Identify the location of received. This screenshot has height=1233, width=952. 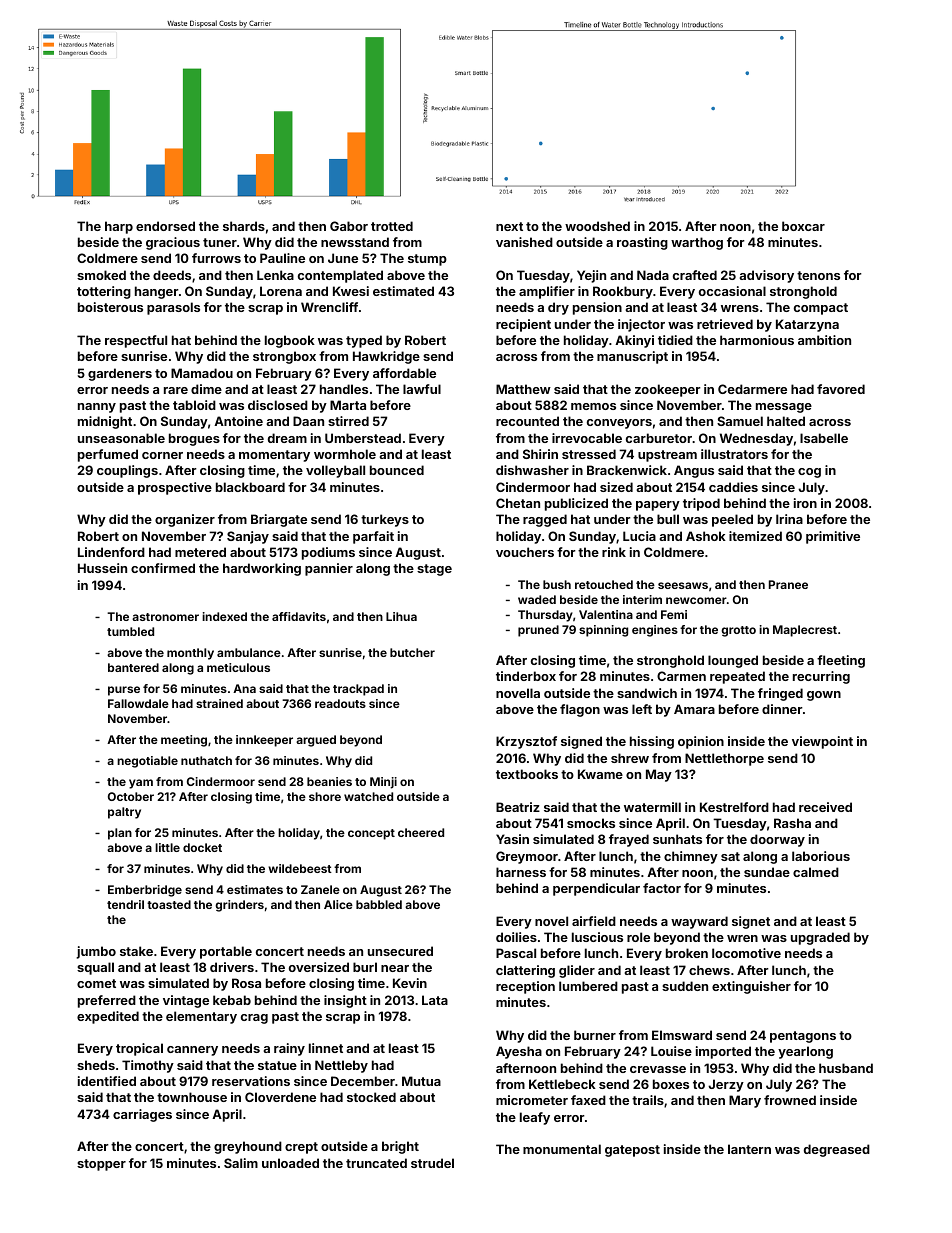
(825, 807).
